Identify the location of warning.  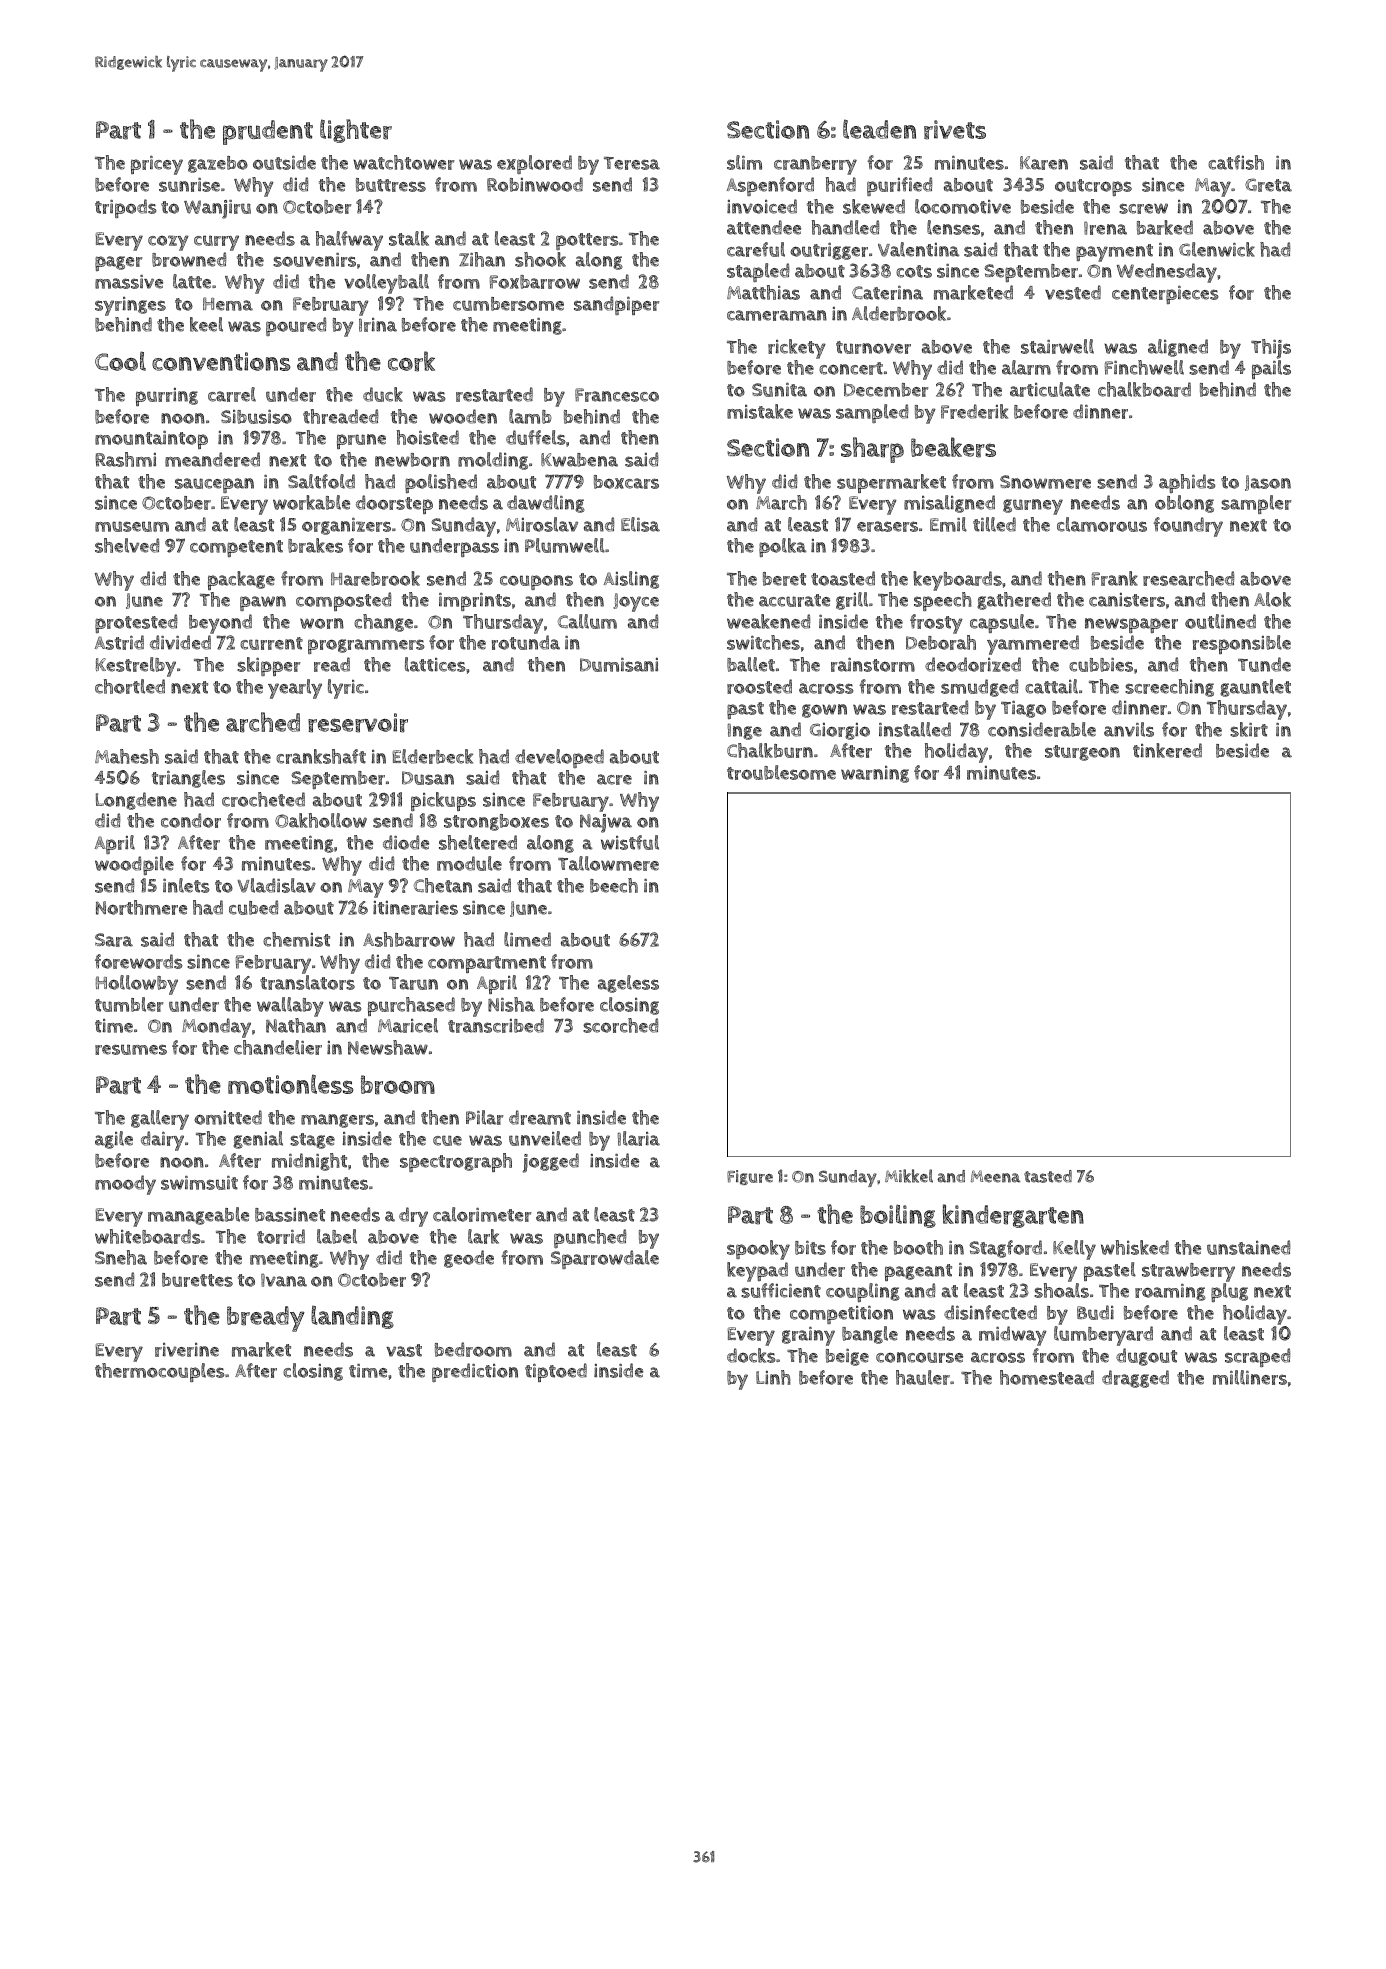
(875, 774).
